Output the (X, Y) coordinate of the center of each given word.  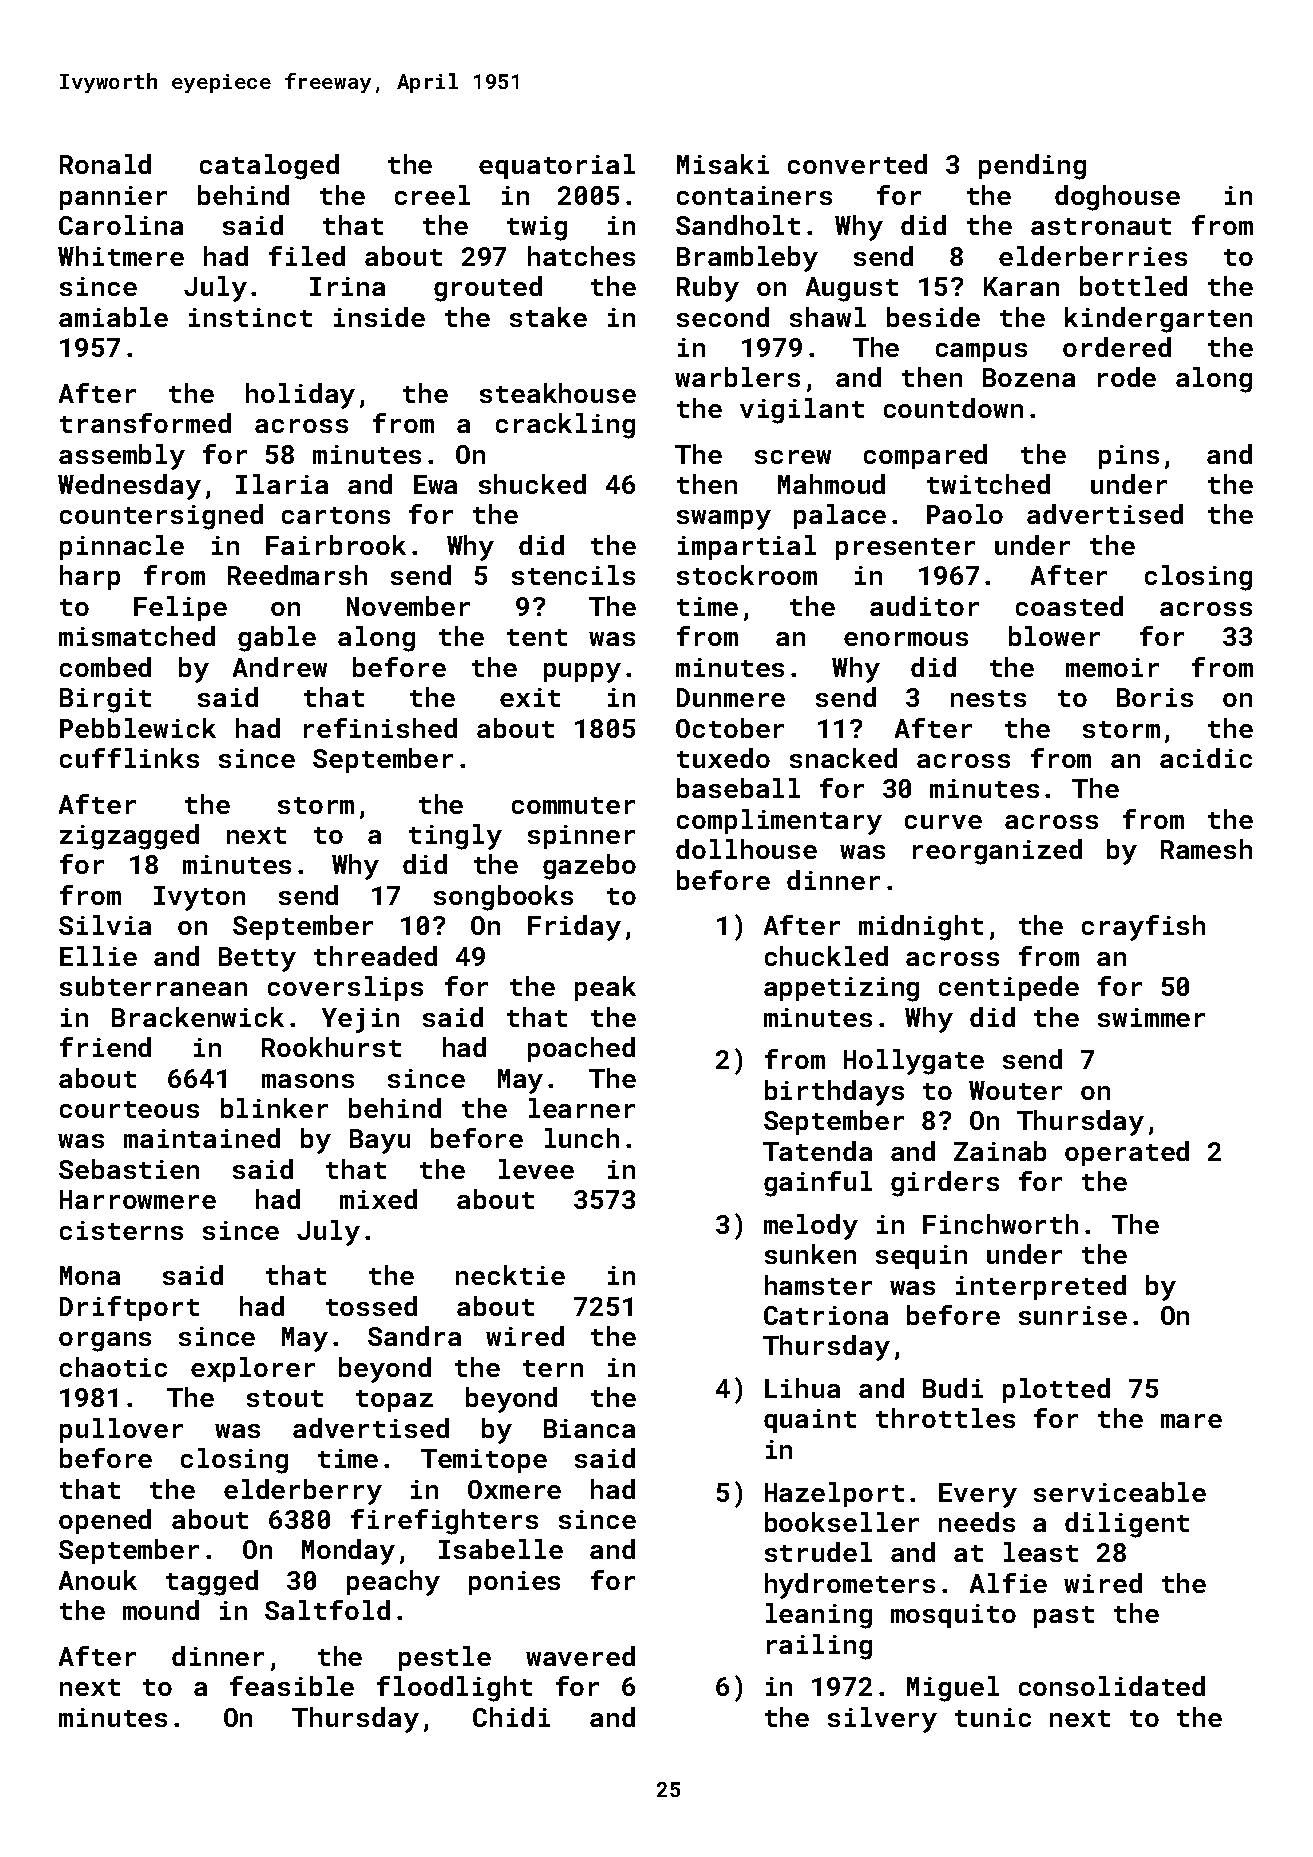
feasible (292, 1686)
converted (857, 164)
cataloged (269, 167)
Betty (257, 959)
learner (582, 1108)
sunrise (1073, 1315)
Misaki (723, 164)
